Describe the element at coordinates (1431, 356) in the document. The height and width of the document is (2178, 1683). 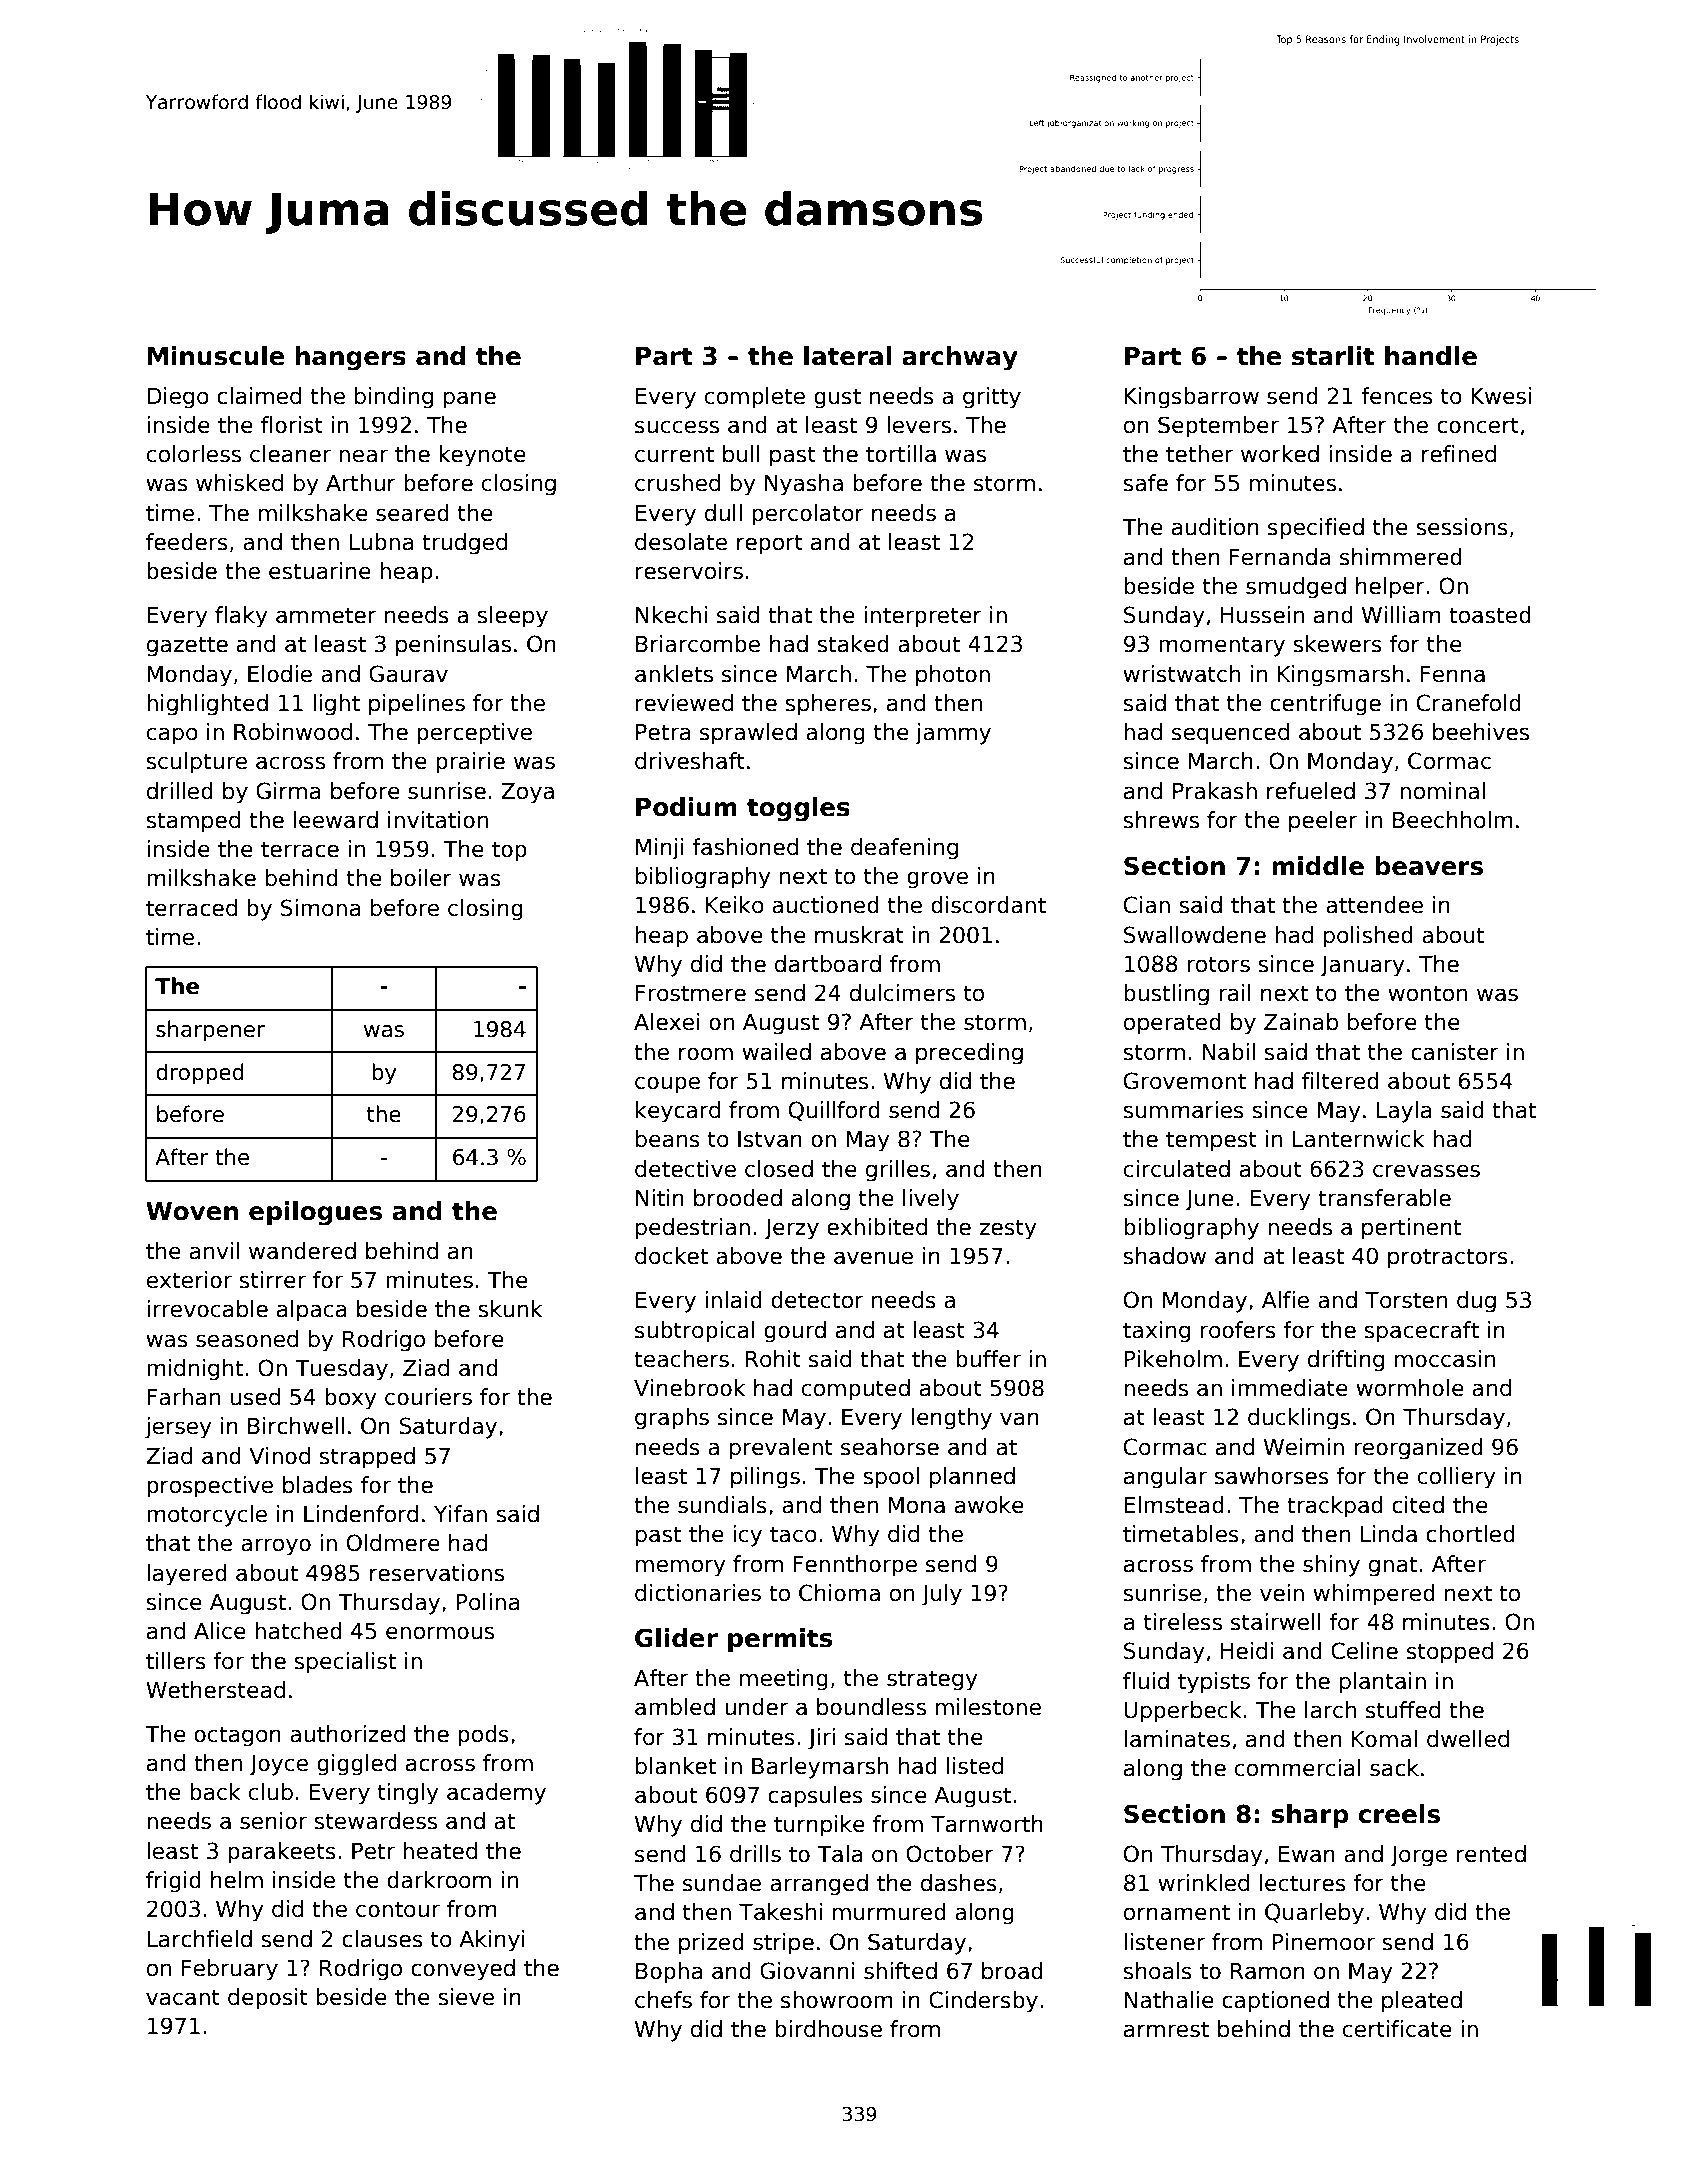
I see `handle` at that location.
